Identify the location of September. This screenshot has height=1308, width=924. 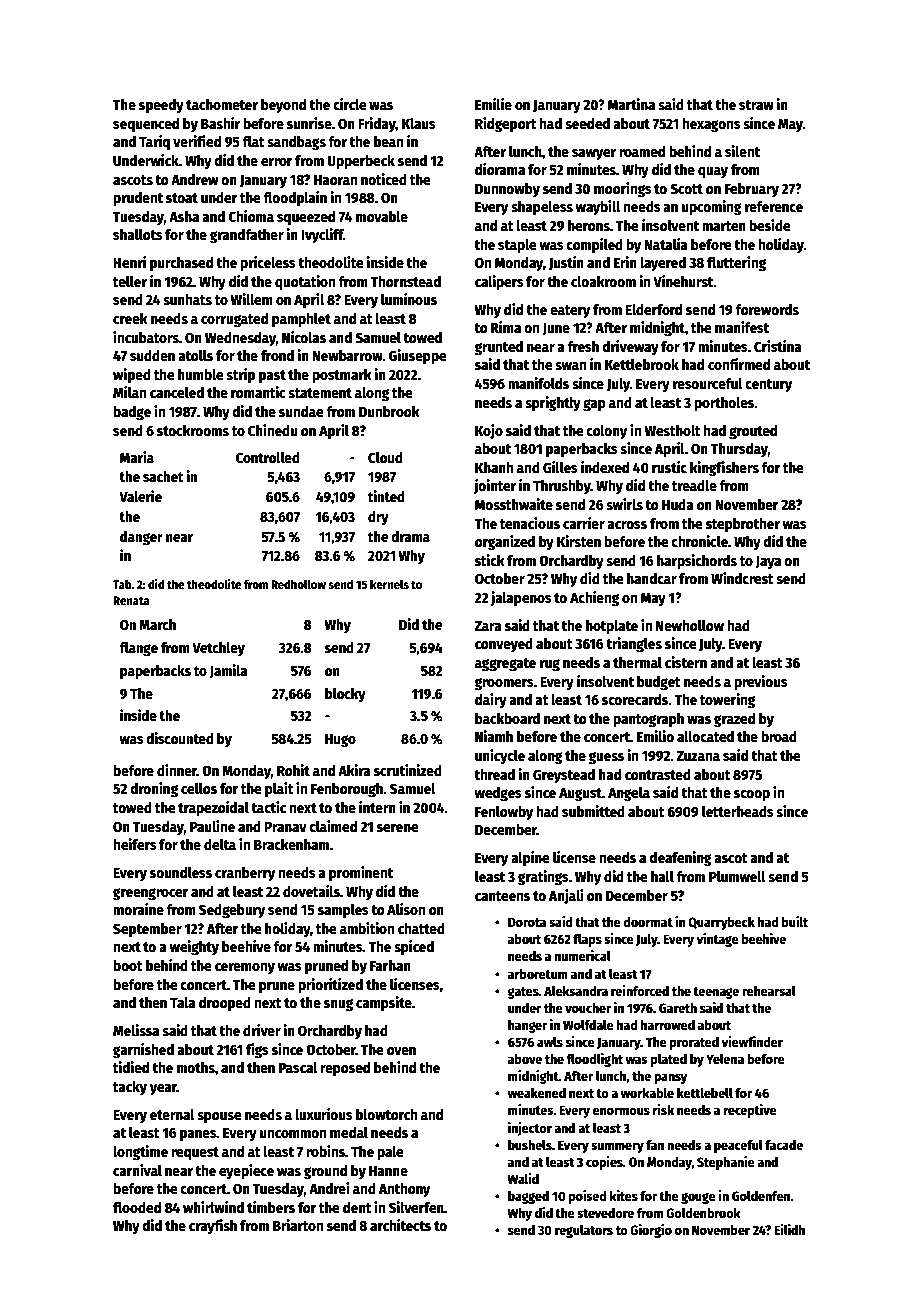
(147, 930).
